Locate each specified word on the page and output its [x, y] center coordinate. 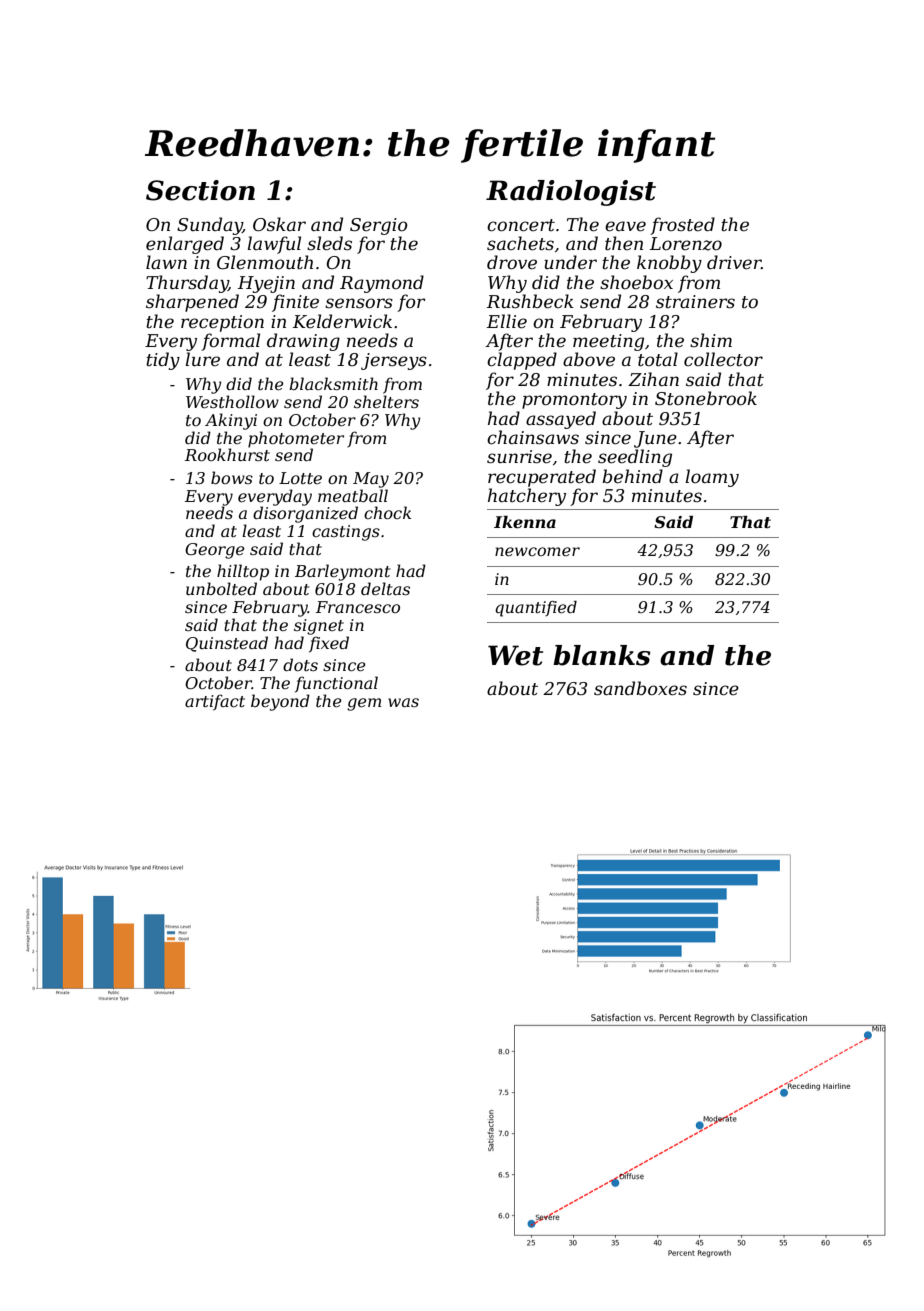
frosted [682, 226]
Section [200, 190]
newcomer [537, 551]
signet [319, 627]
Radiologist [571, 193]
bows [232, 477]
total [658, 359]
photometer [296, 439]
